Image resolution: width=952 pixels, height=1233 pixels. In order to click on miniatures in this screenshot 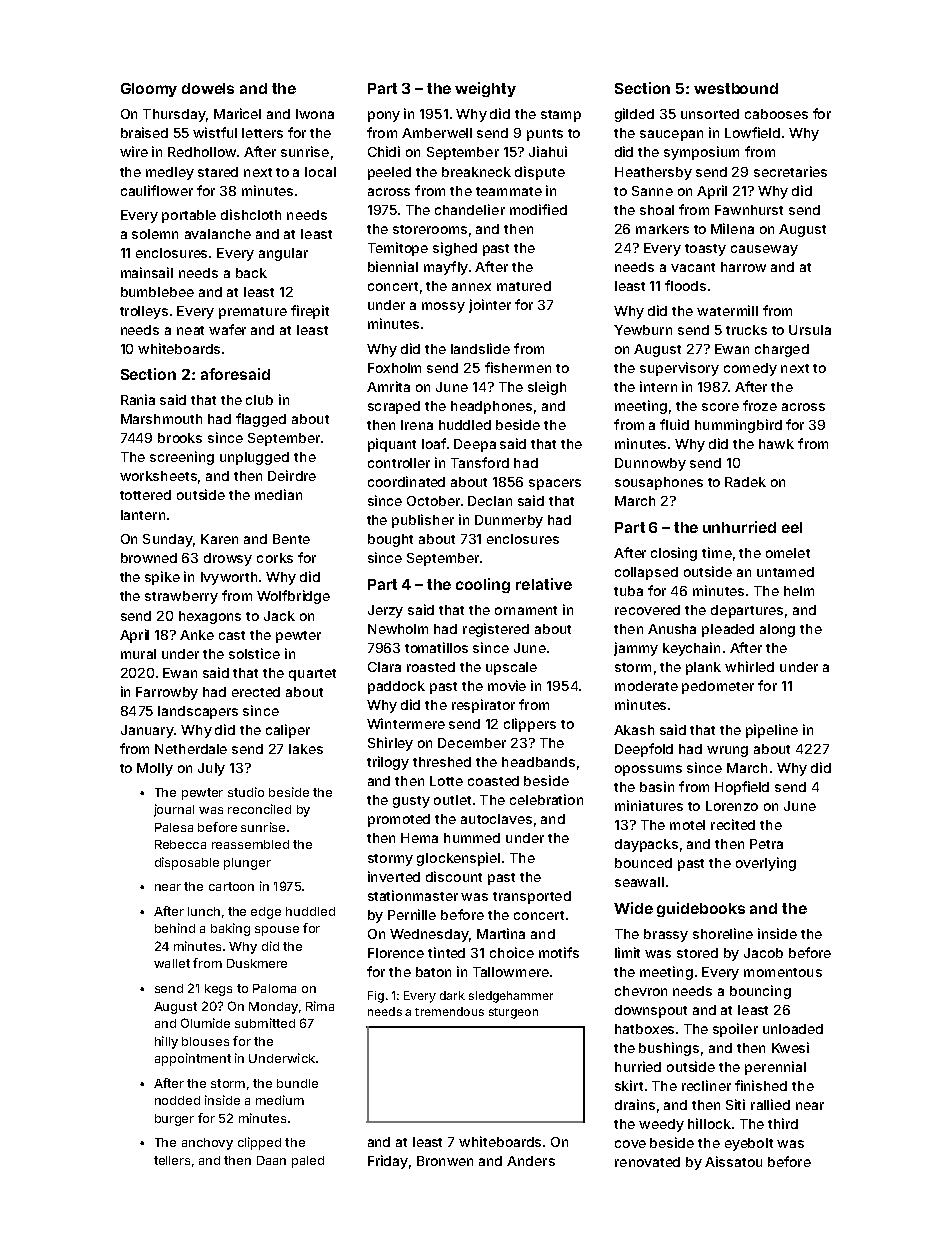, I will do `click(649, 805)`.
